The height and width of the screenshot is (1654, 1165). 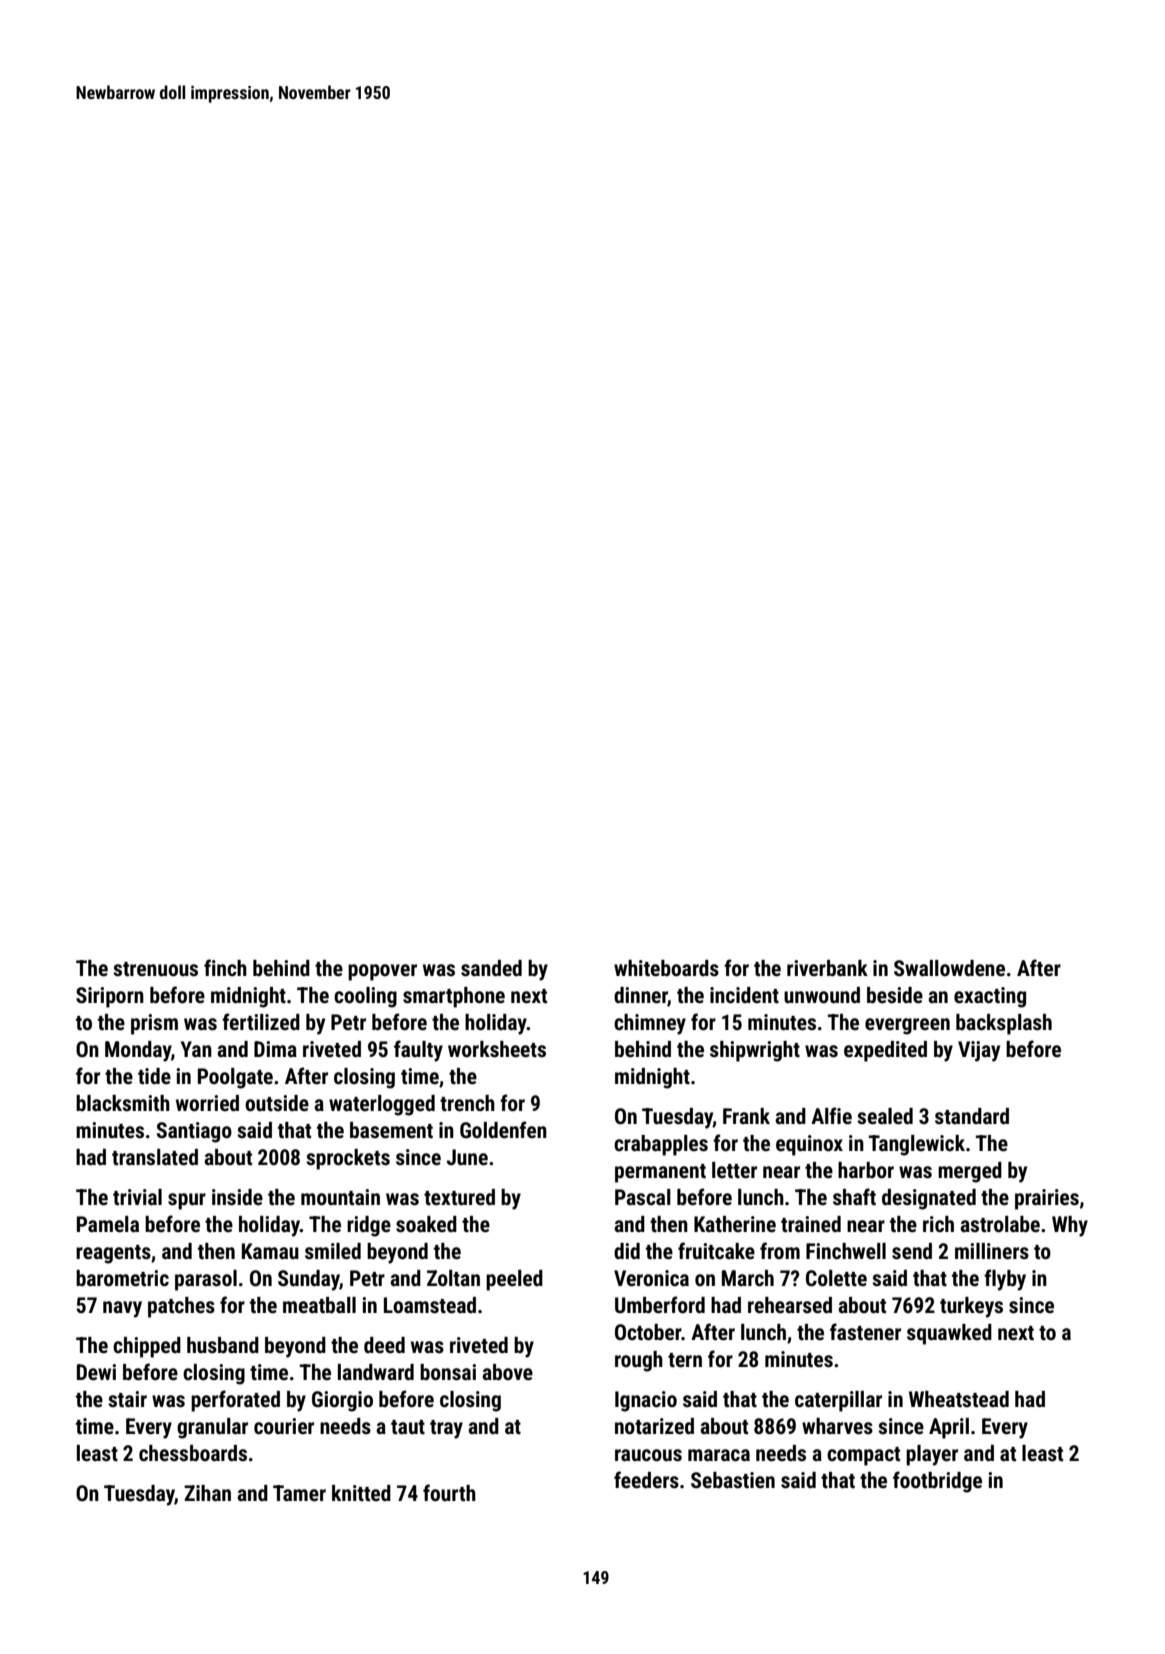 I want to click on strenuous, so click(x=155, y=969).
